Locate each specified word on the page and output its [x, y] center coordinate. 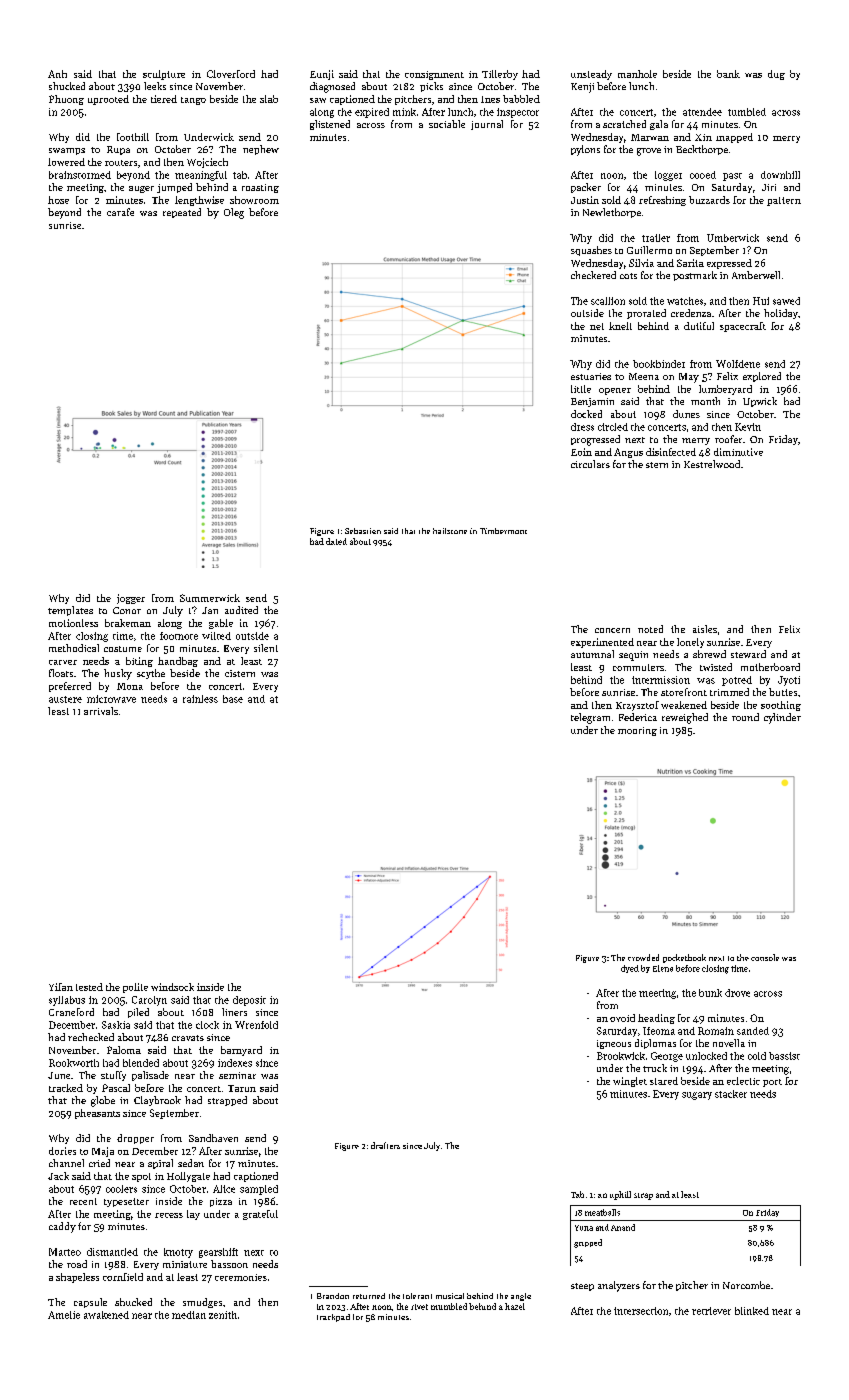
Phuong [66, 100]
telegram [590, 718]
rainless [200, 699]
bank [728, 74]
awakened [106, 1315]
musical [450, 1296]
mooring [637, 731]
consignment [434, 75]
